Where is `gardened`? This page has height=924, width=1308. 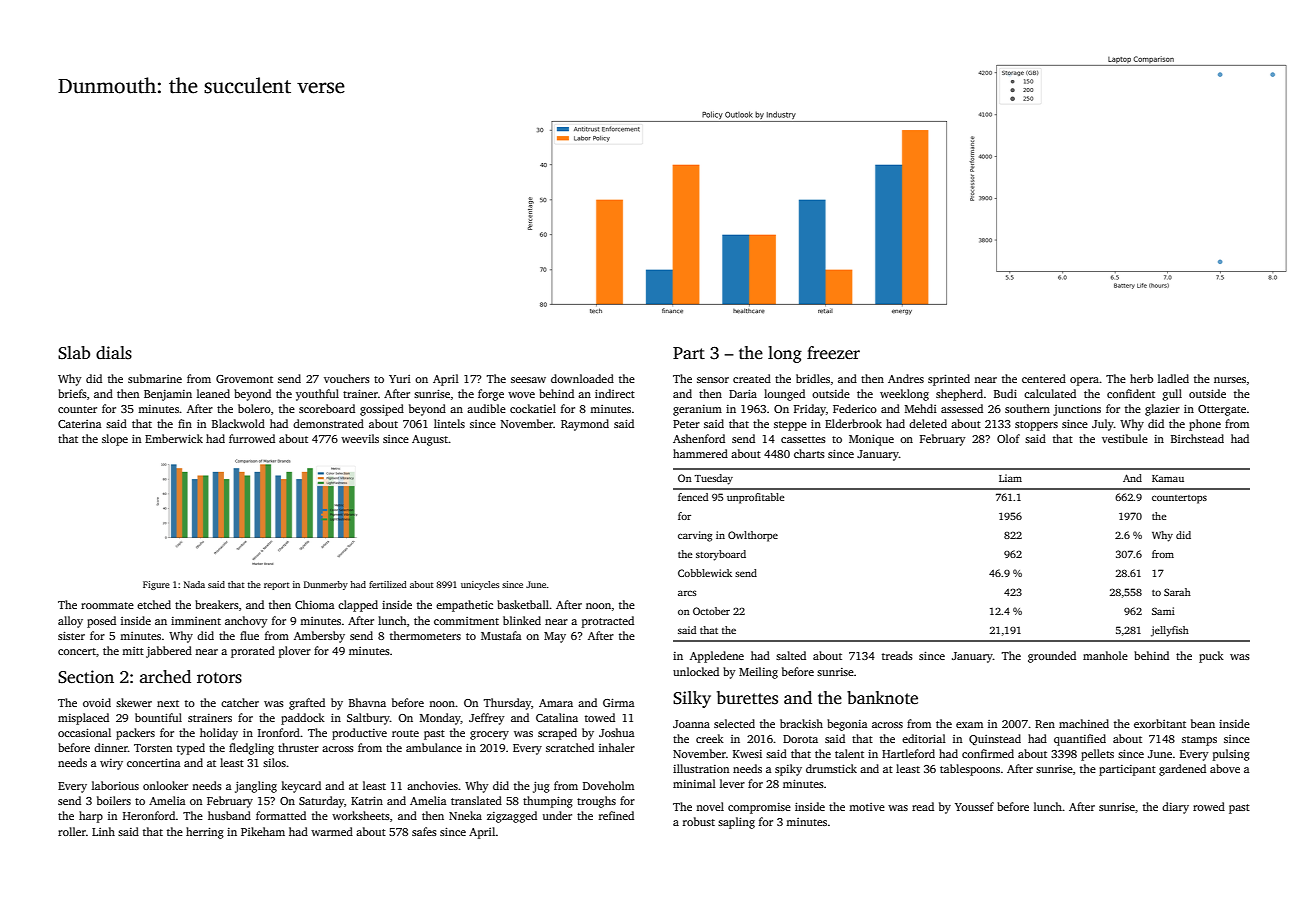
gardened is located at coordinates (1182, 770).
